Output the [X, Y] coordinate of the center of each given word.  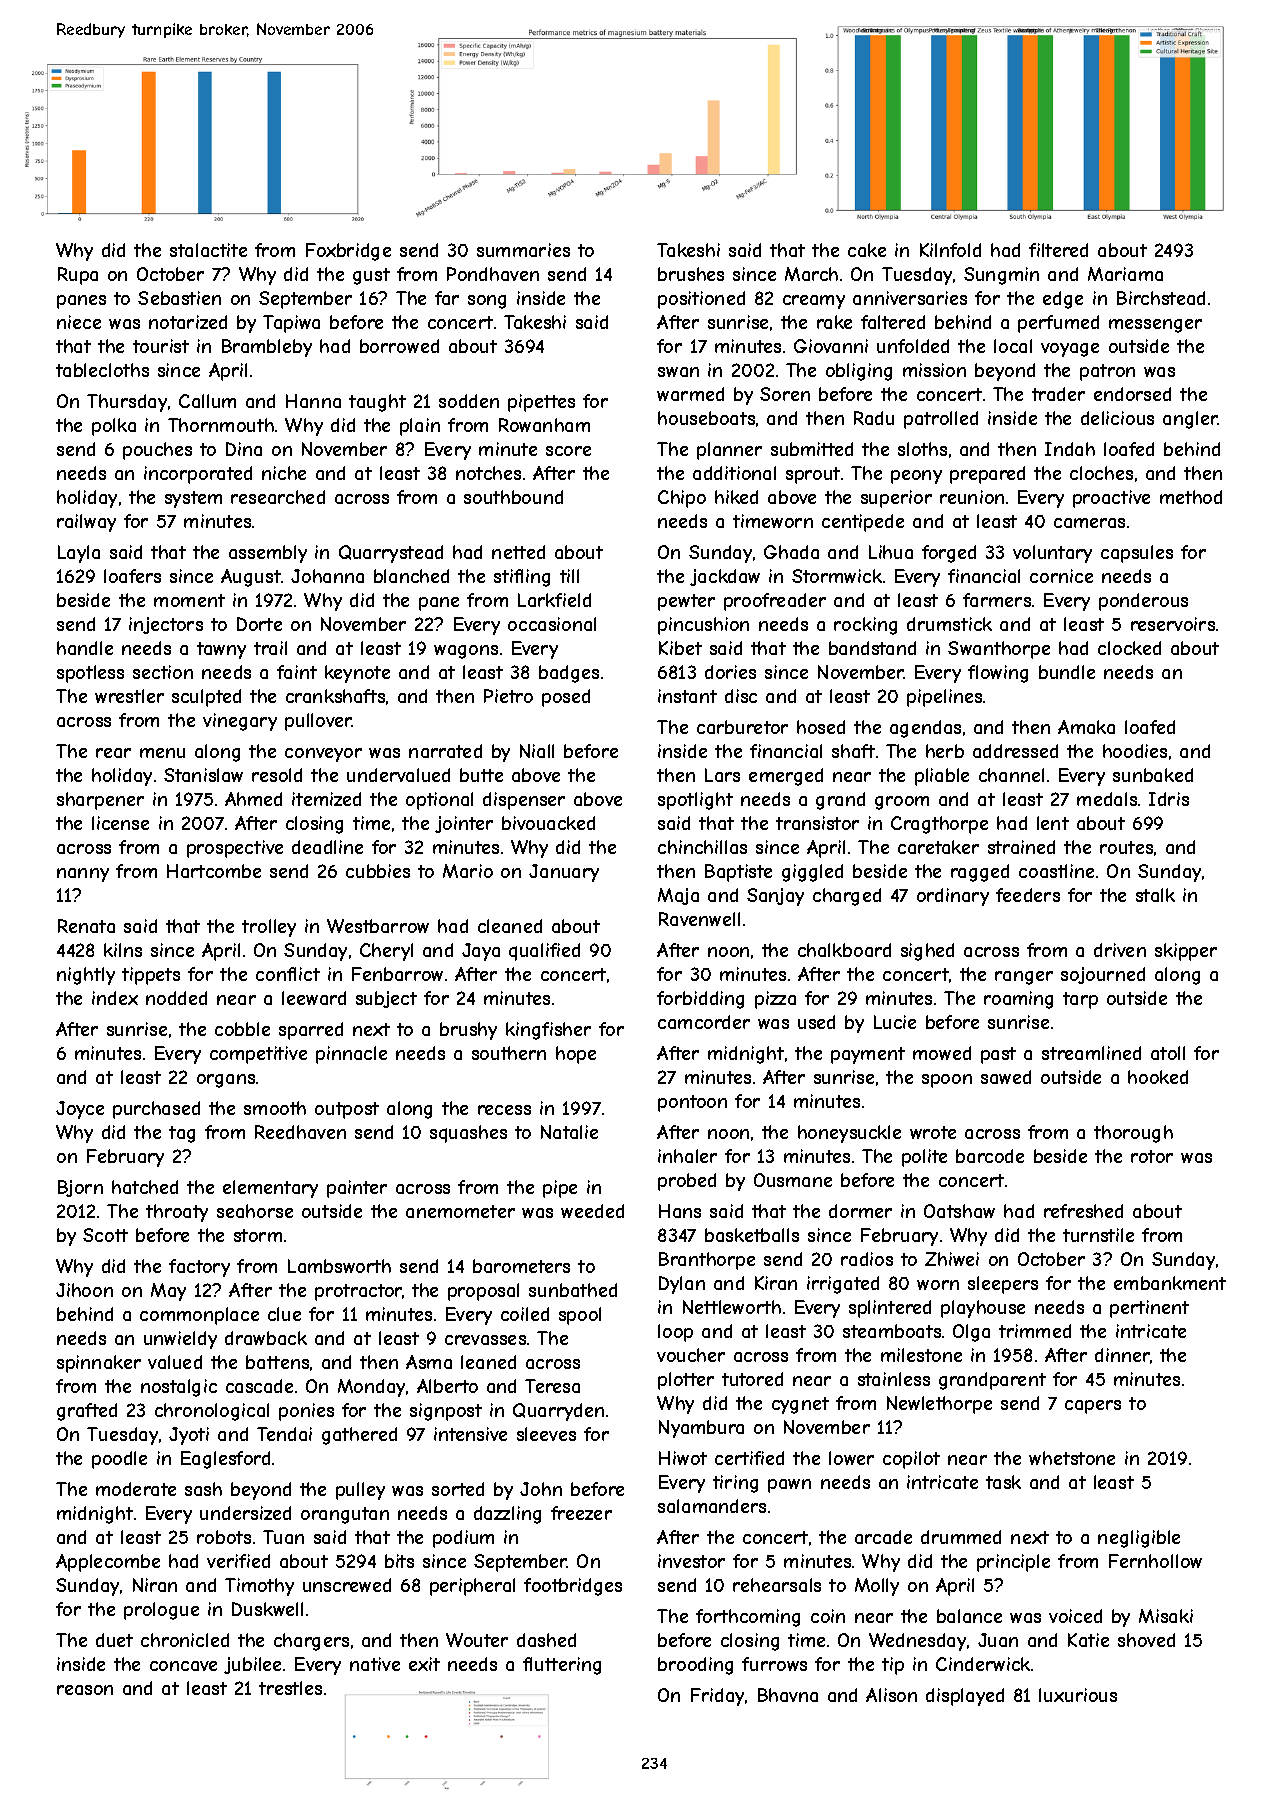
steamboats [892, 1331]
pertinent [1149, 1309]
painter [357, 1189]
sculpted [206, 698]
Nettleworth [732, 1307]
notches [488, 473]
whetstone [1072, 1458]
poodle [119, 1460]
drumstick [949, 624]
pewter [686, 602]
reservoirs [1173, 624]
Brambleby [267, 348]
